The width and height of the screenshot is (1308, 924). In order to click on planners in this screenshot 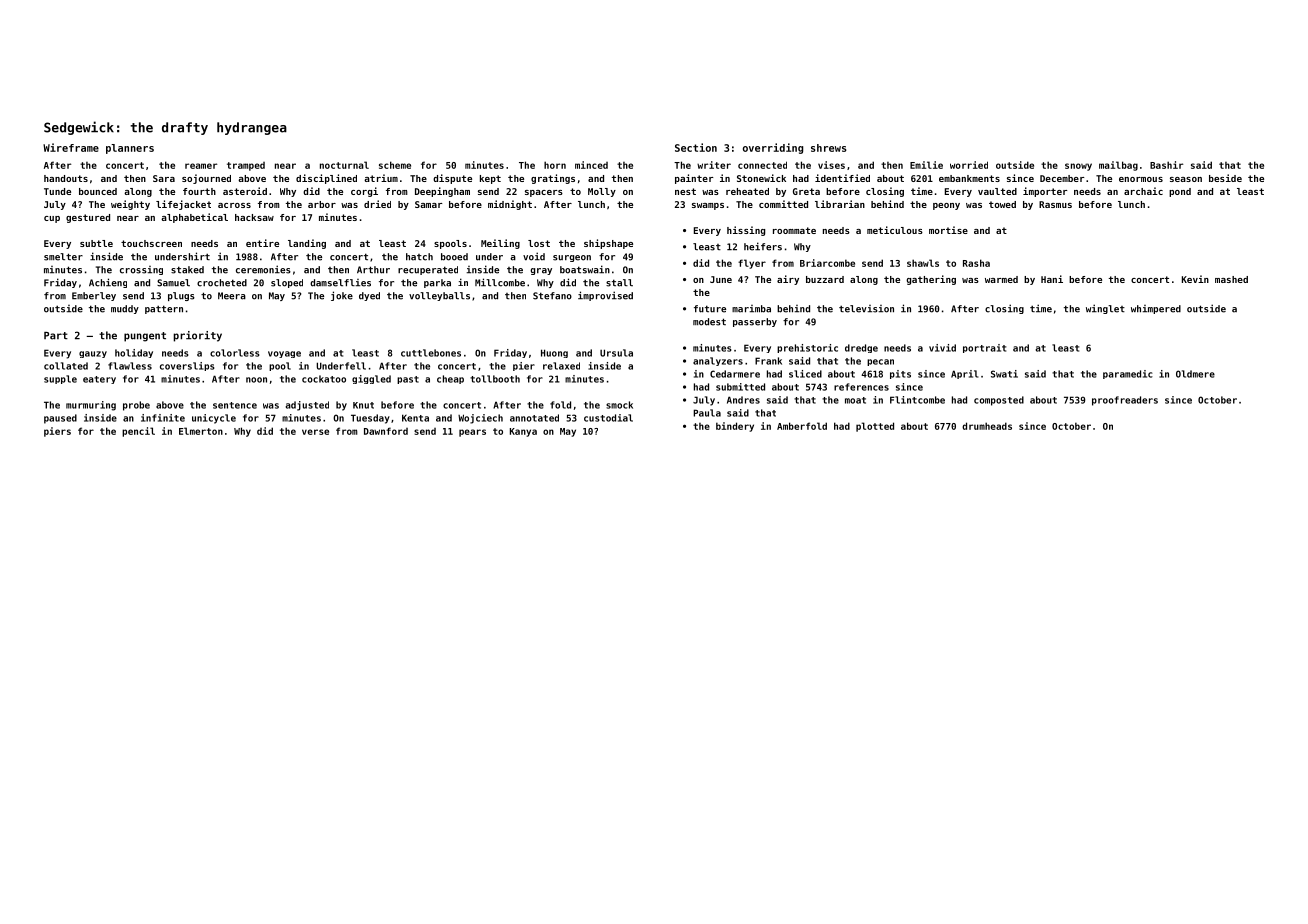, I will do `click(130, 149)`.
